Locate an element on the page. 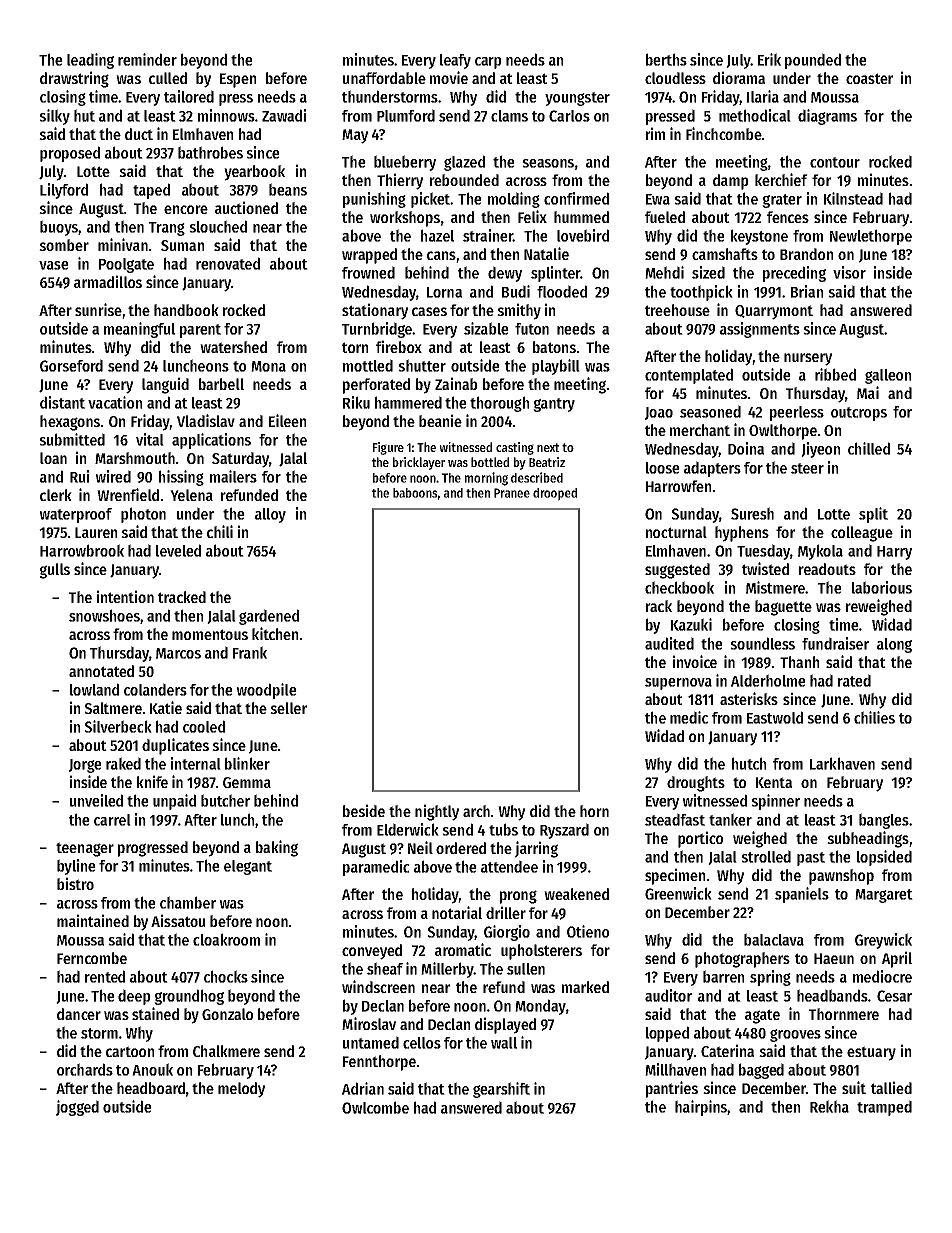  Doina is located at coordinates (746, 448).
